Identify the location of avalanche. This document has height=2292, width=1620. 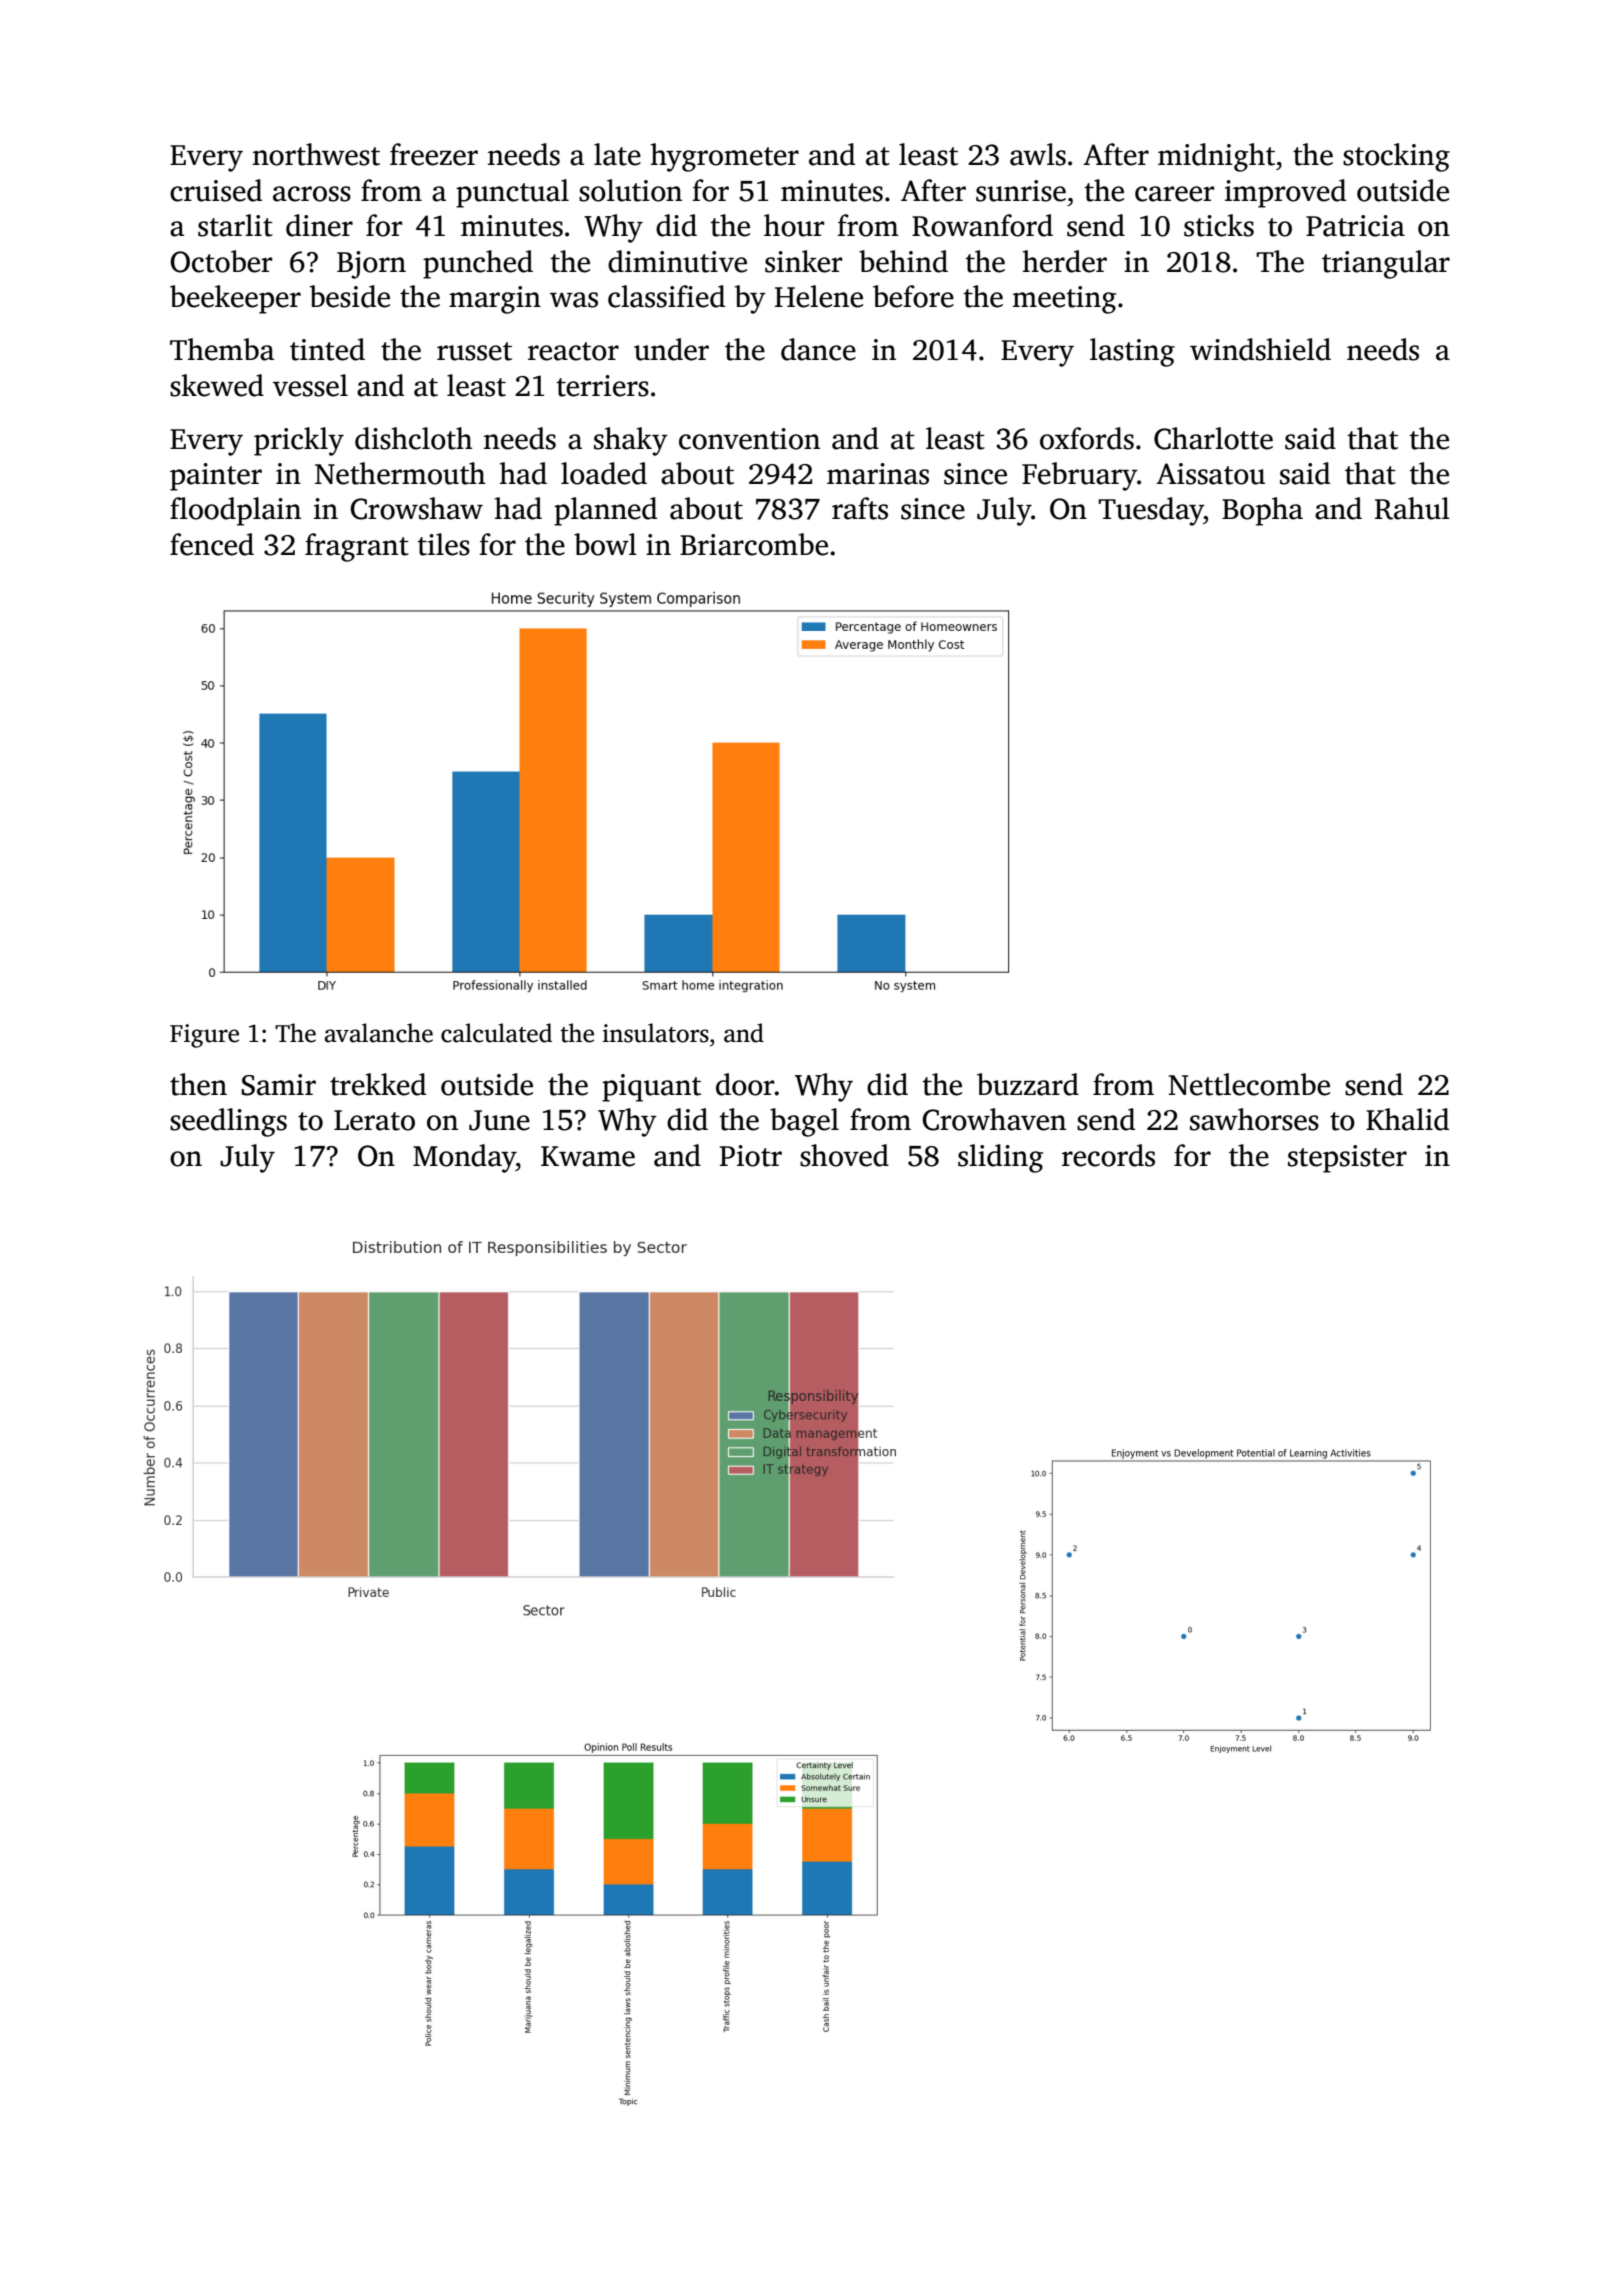
(379, 1033).
